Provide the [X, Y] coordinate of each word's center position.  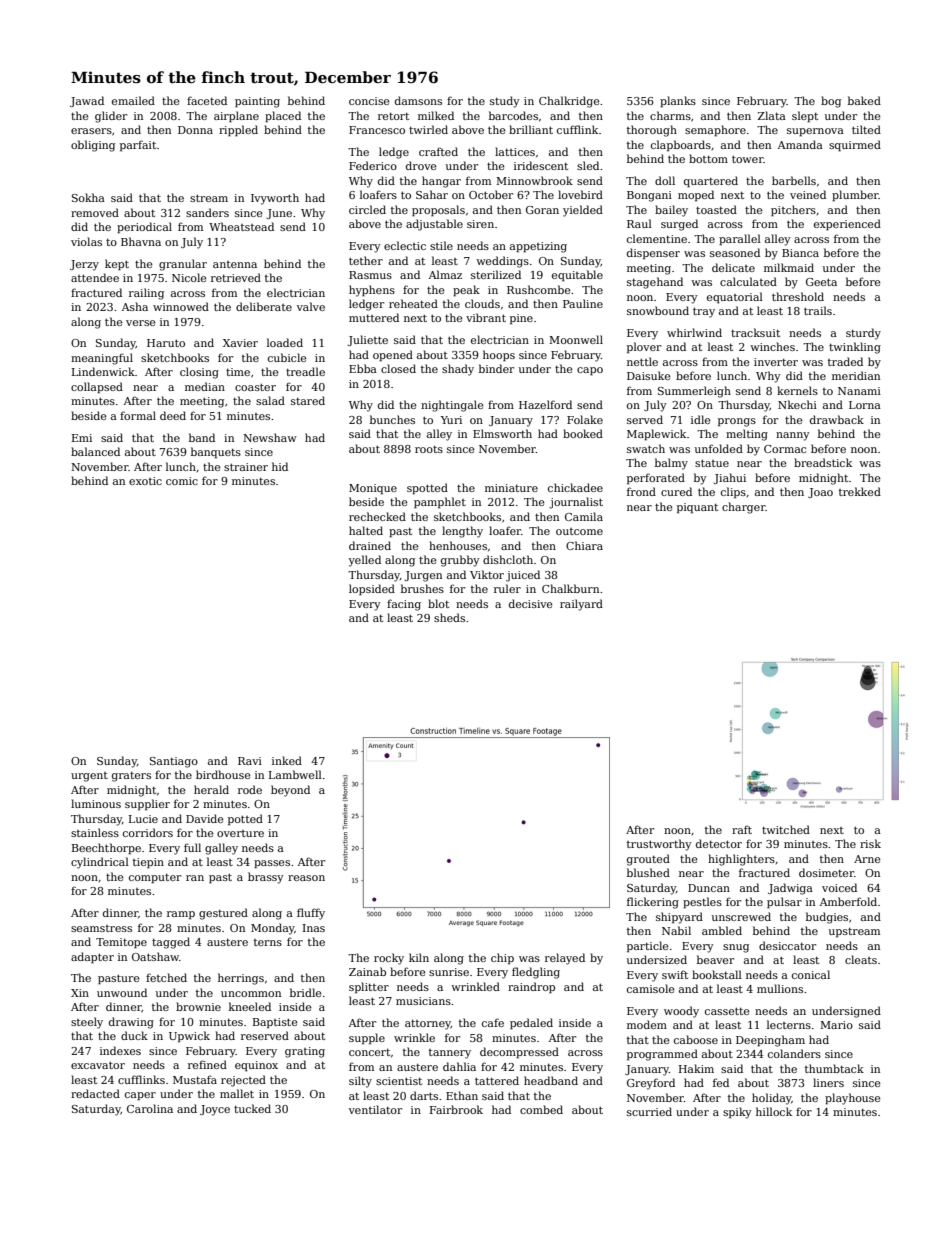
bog [831, 102]
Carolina [150, 1108]
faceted [207, 100]
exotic [145, 481]
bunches [392, 419]
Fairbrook [456, 1109]
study [505, 102]
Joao [820, 493]
